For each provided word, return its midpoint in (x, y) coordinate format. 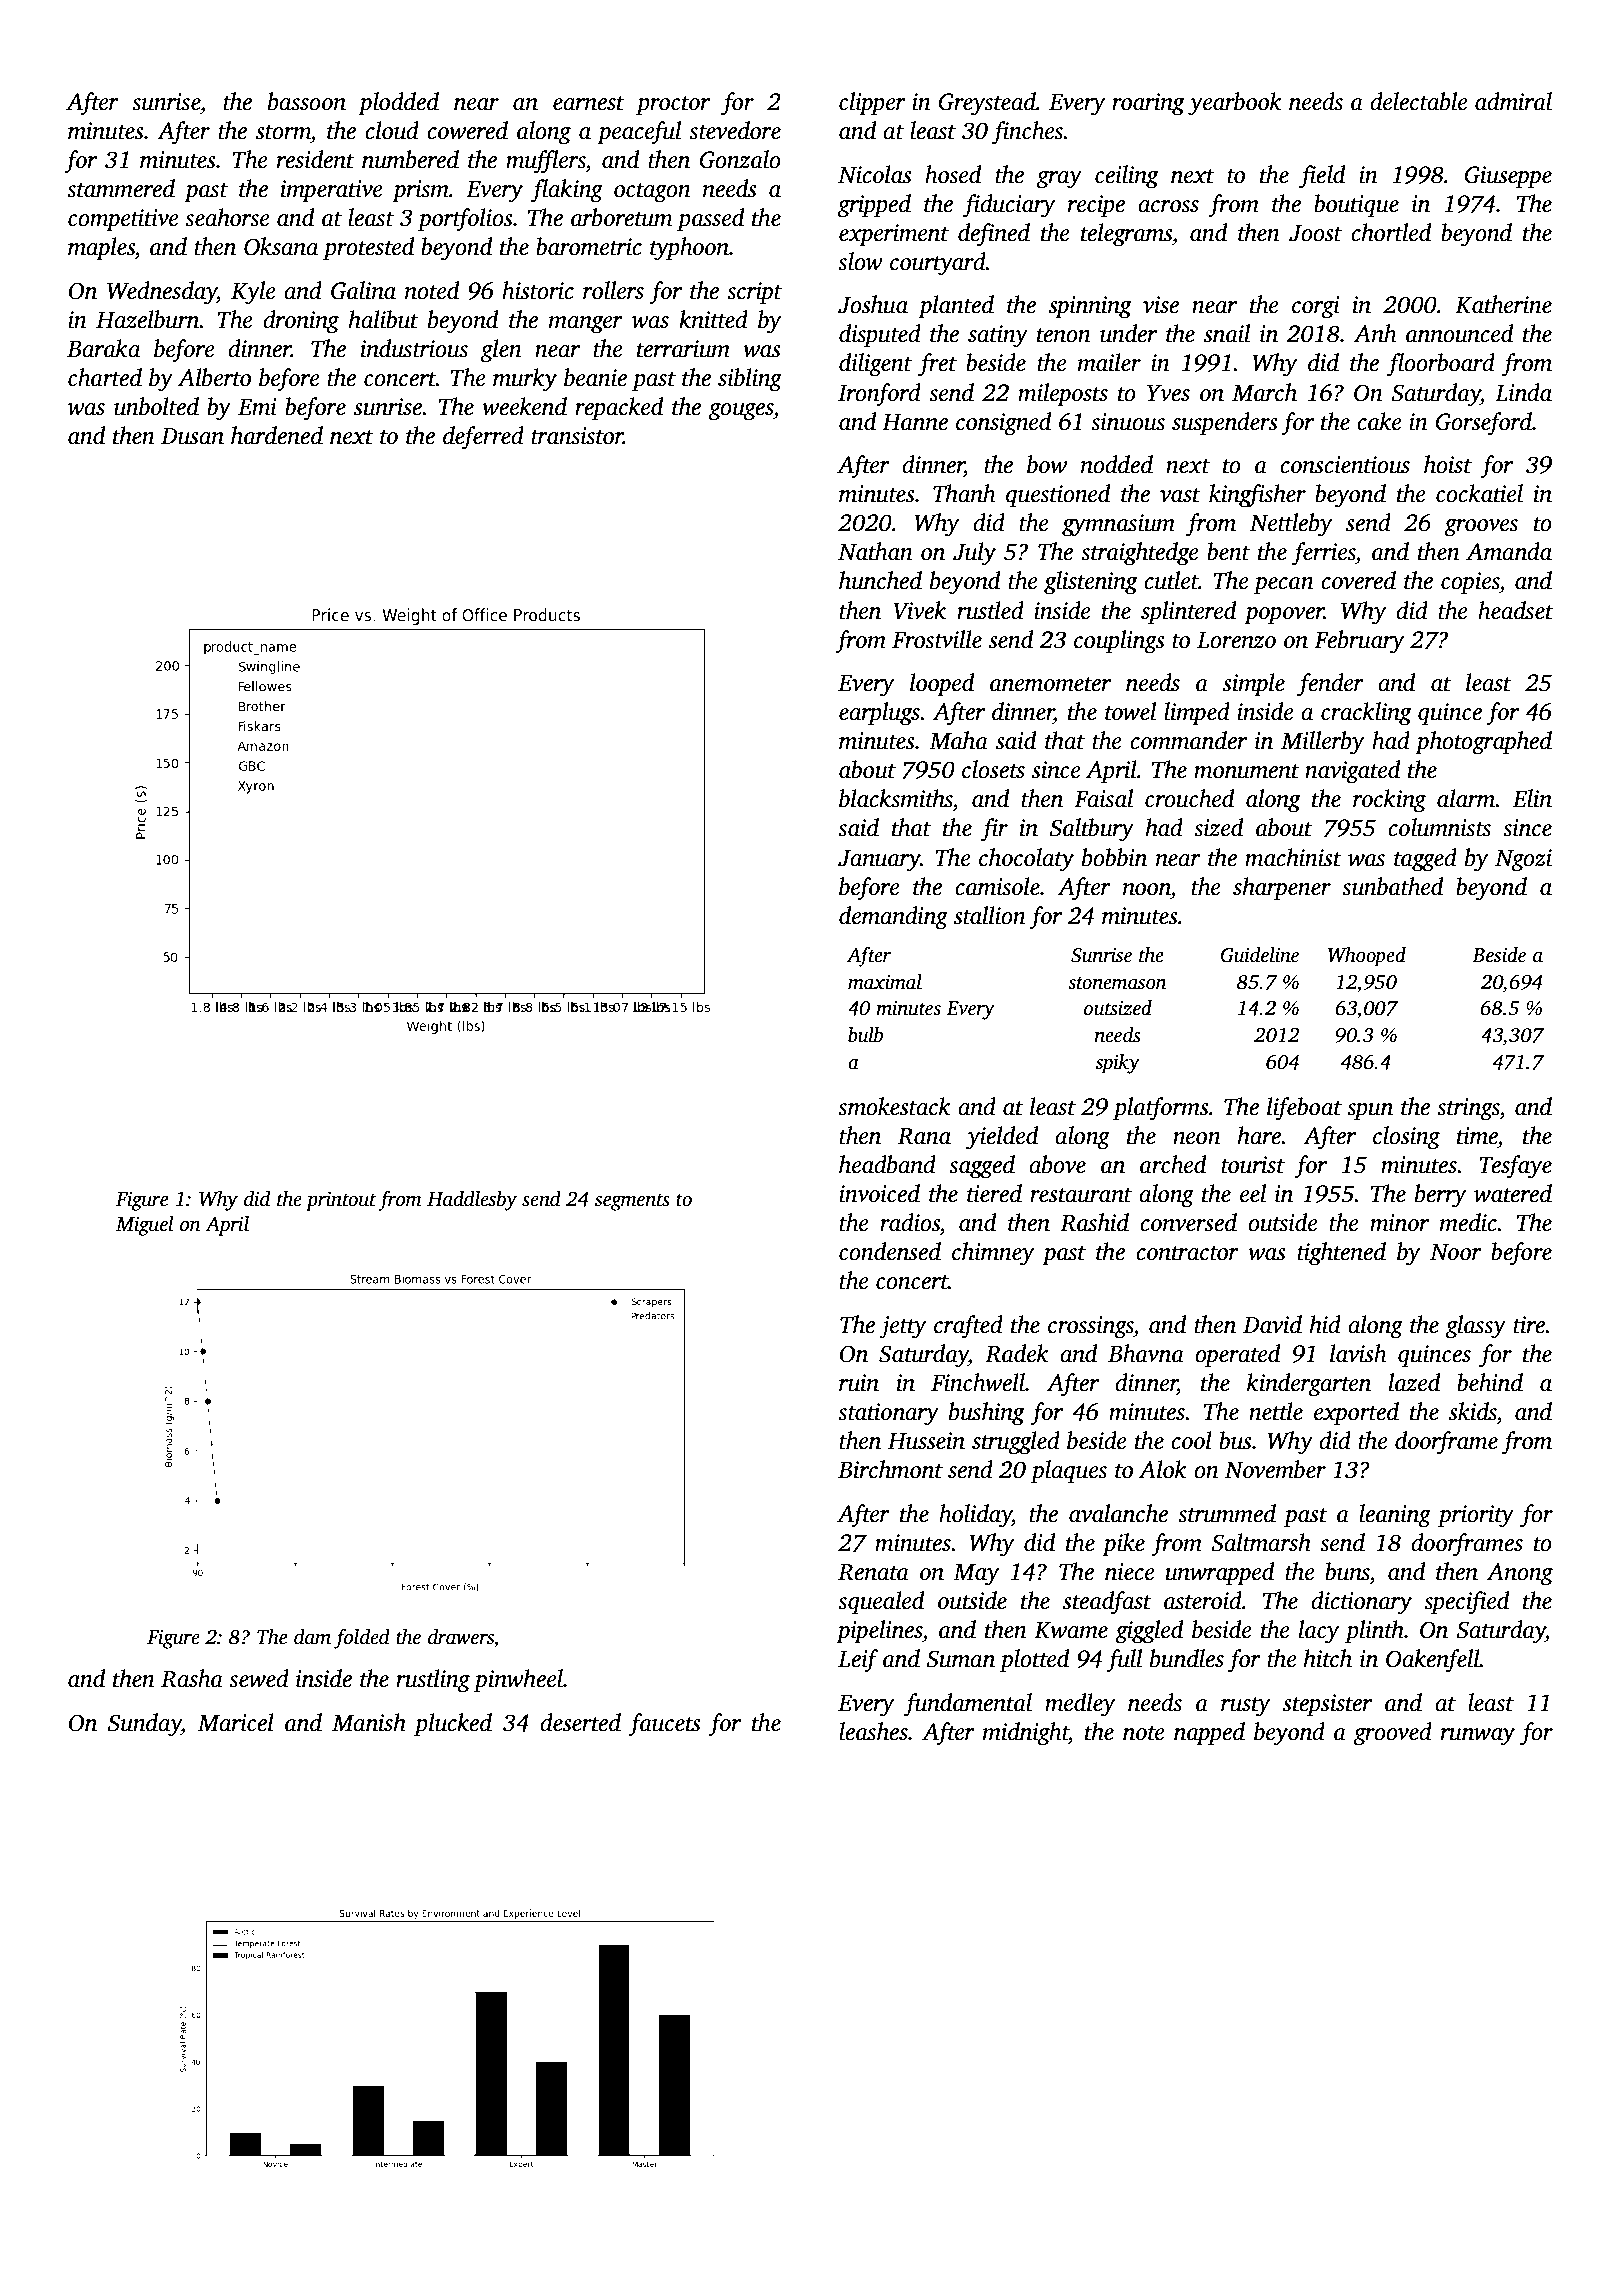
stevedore (735, 130)
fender (1330, 685)
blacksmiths (896, 798)
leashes (873, 1731)
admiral (1513, 101)
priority (1476, 1516)
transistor (577, 436)
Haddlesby (472, 1201)
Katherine (1503, 304)
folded (362, 1638)
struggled (1016, 1443)
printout (341, 1201)
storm (283, 132)
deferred (483, 438)
